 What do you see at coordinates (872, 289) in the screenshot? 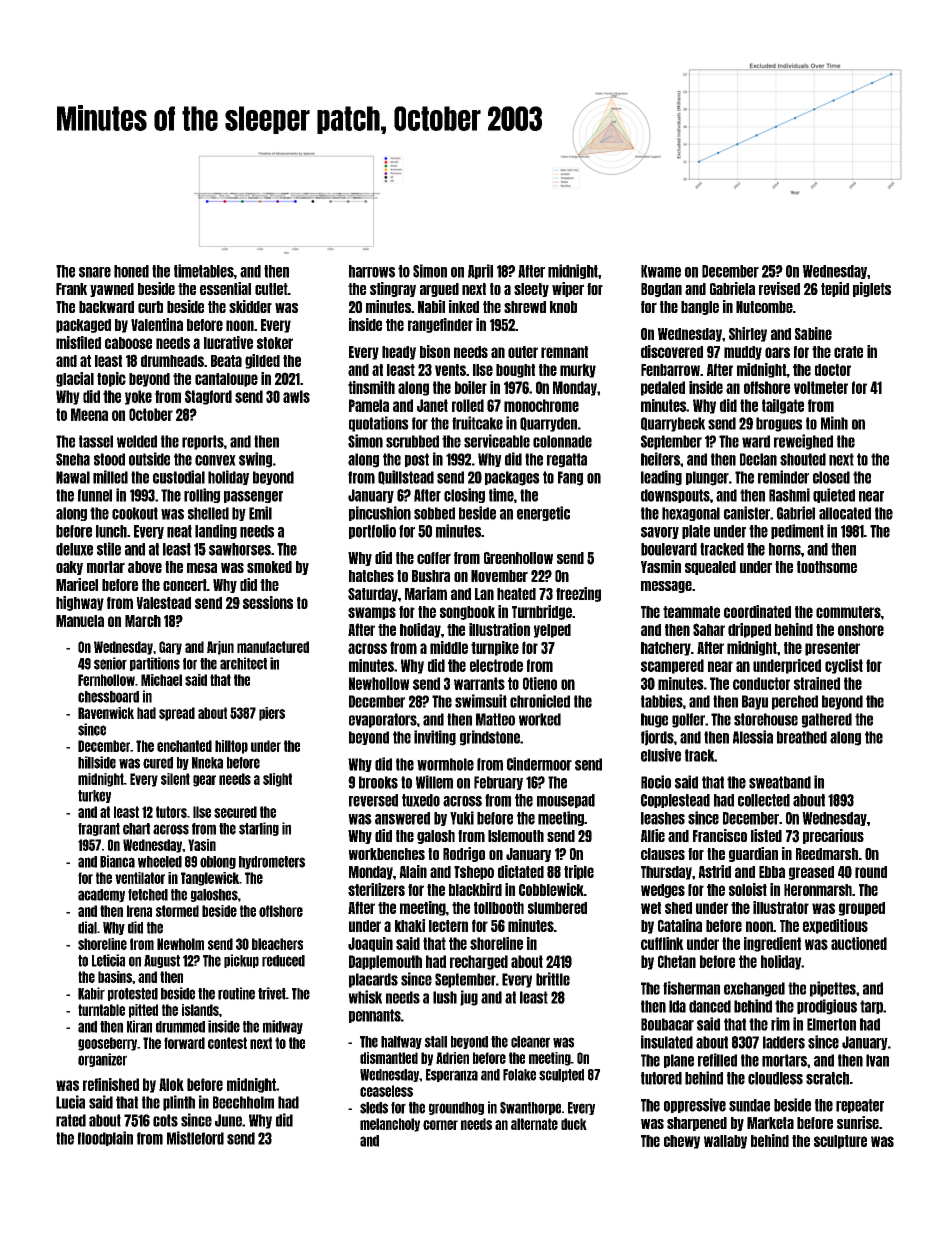
I see `piglets` at bounding box center [872, 289].
